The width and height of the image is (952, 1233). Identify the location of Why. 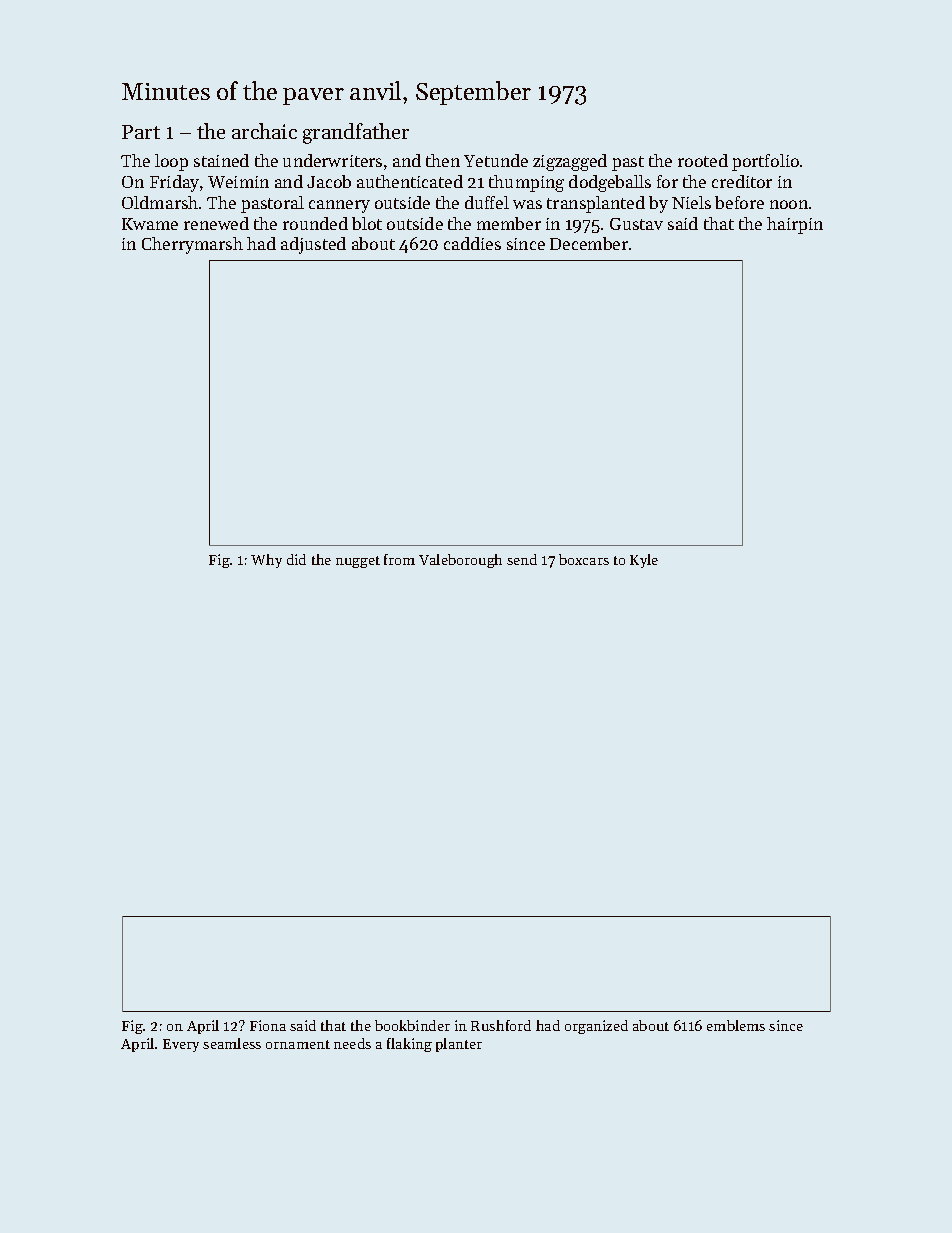
(266, 561).
